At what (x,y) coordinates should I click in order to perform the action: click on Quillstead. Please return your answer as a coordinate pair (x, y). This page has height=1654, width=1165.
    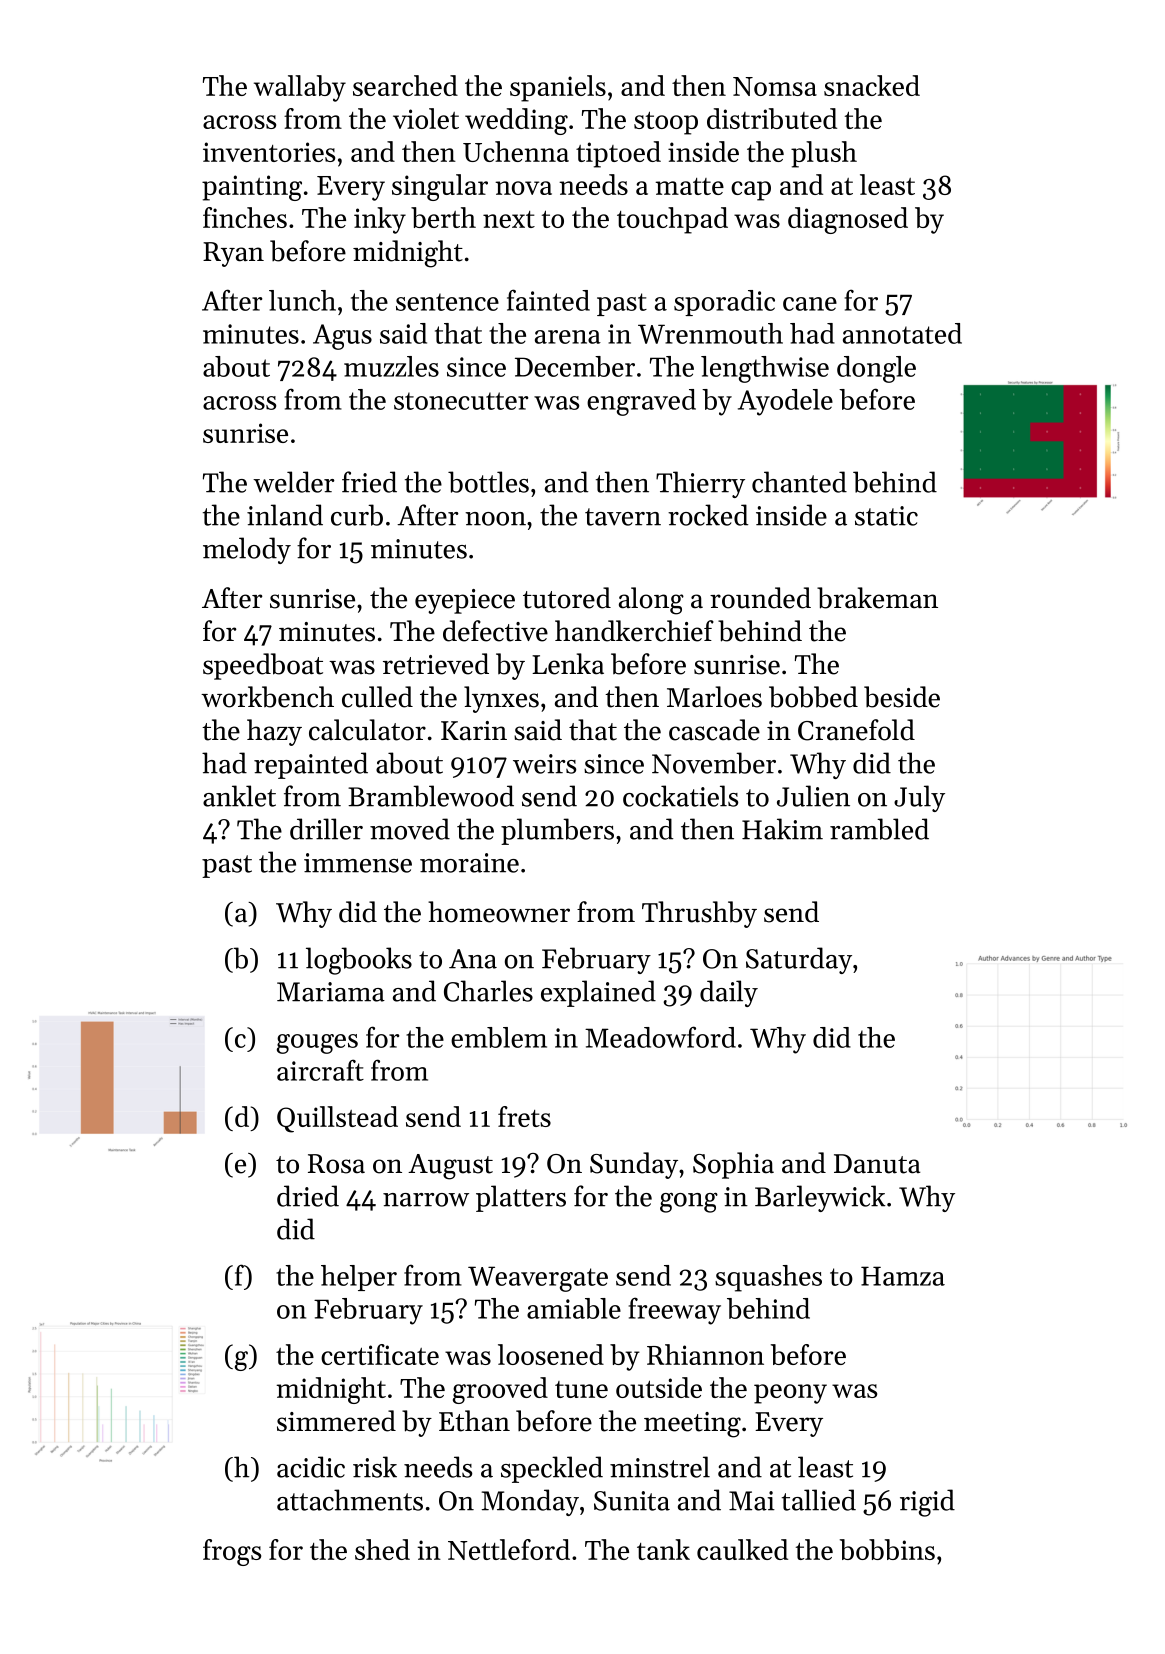
    Looking at the image, I should click on (337, 1119).
